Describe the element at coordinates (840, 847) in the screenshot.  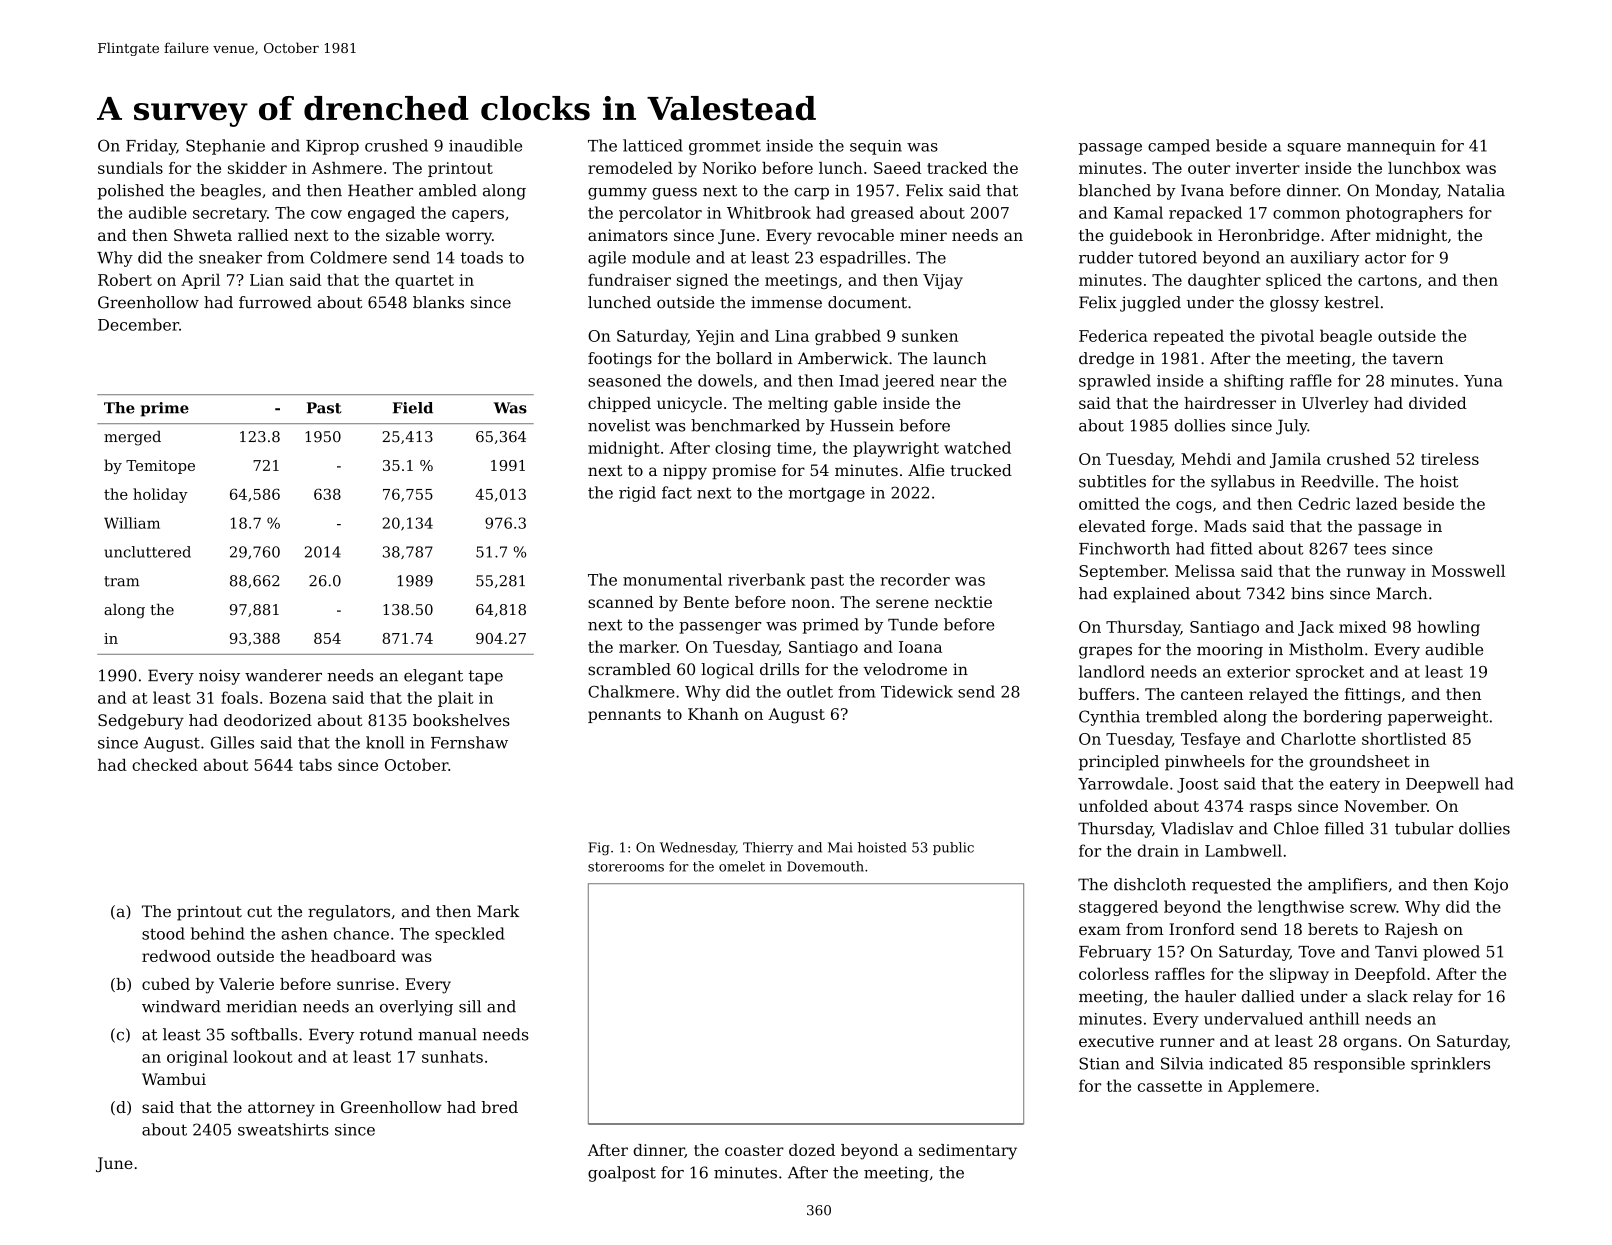
I see `Mai` at that location.
